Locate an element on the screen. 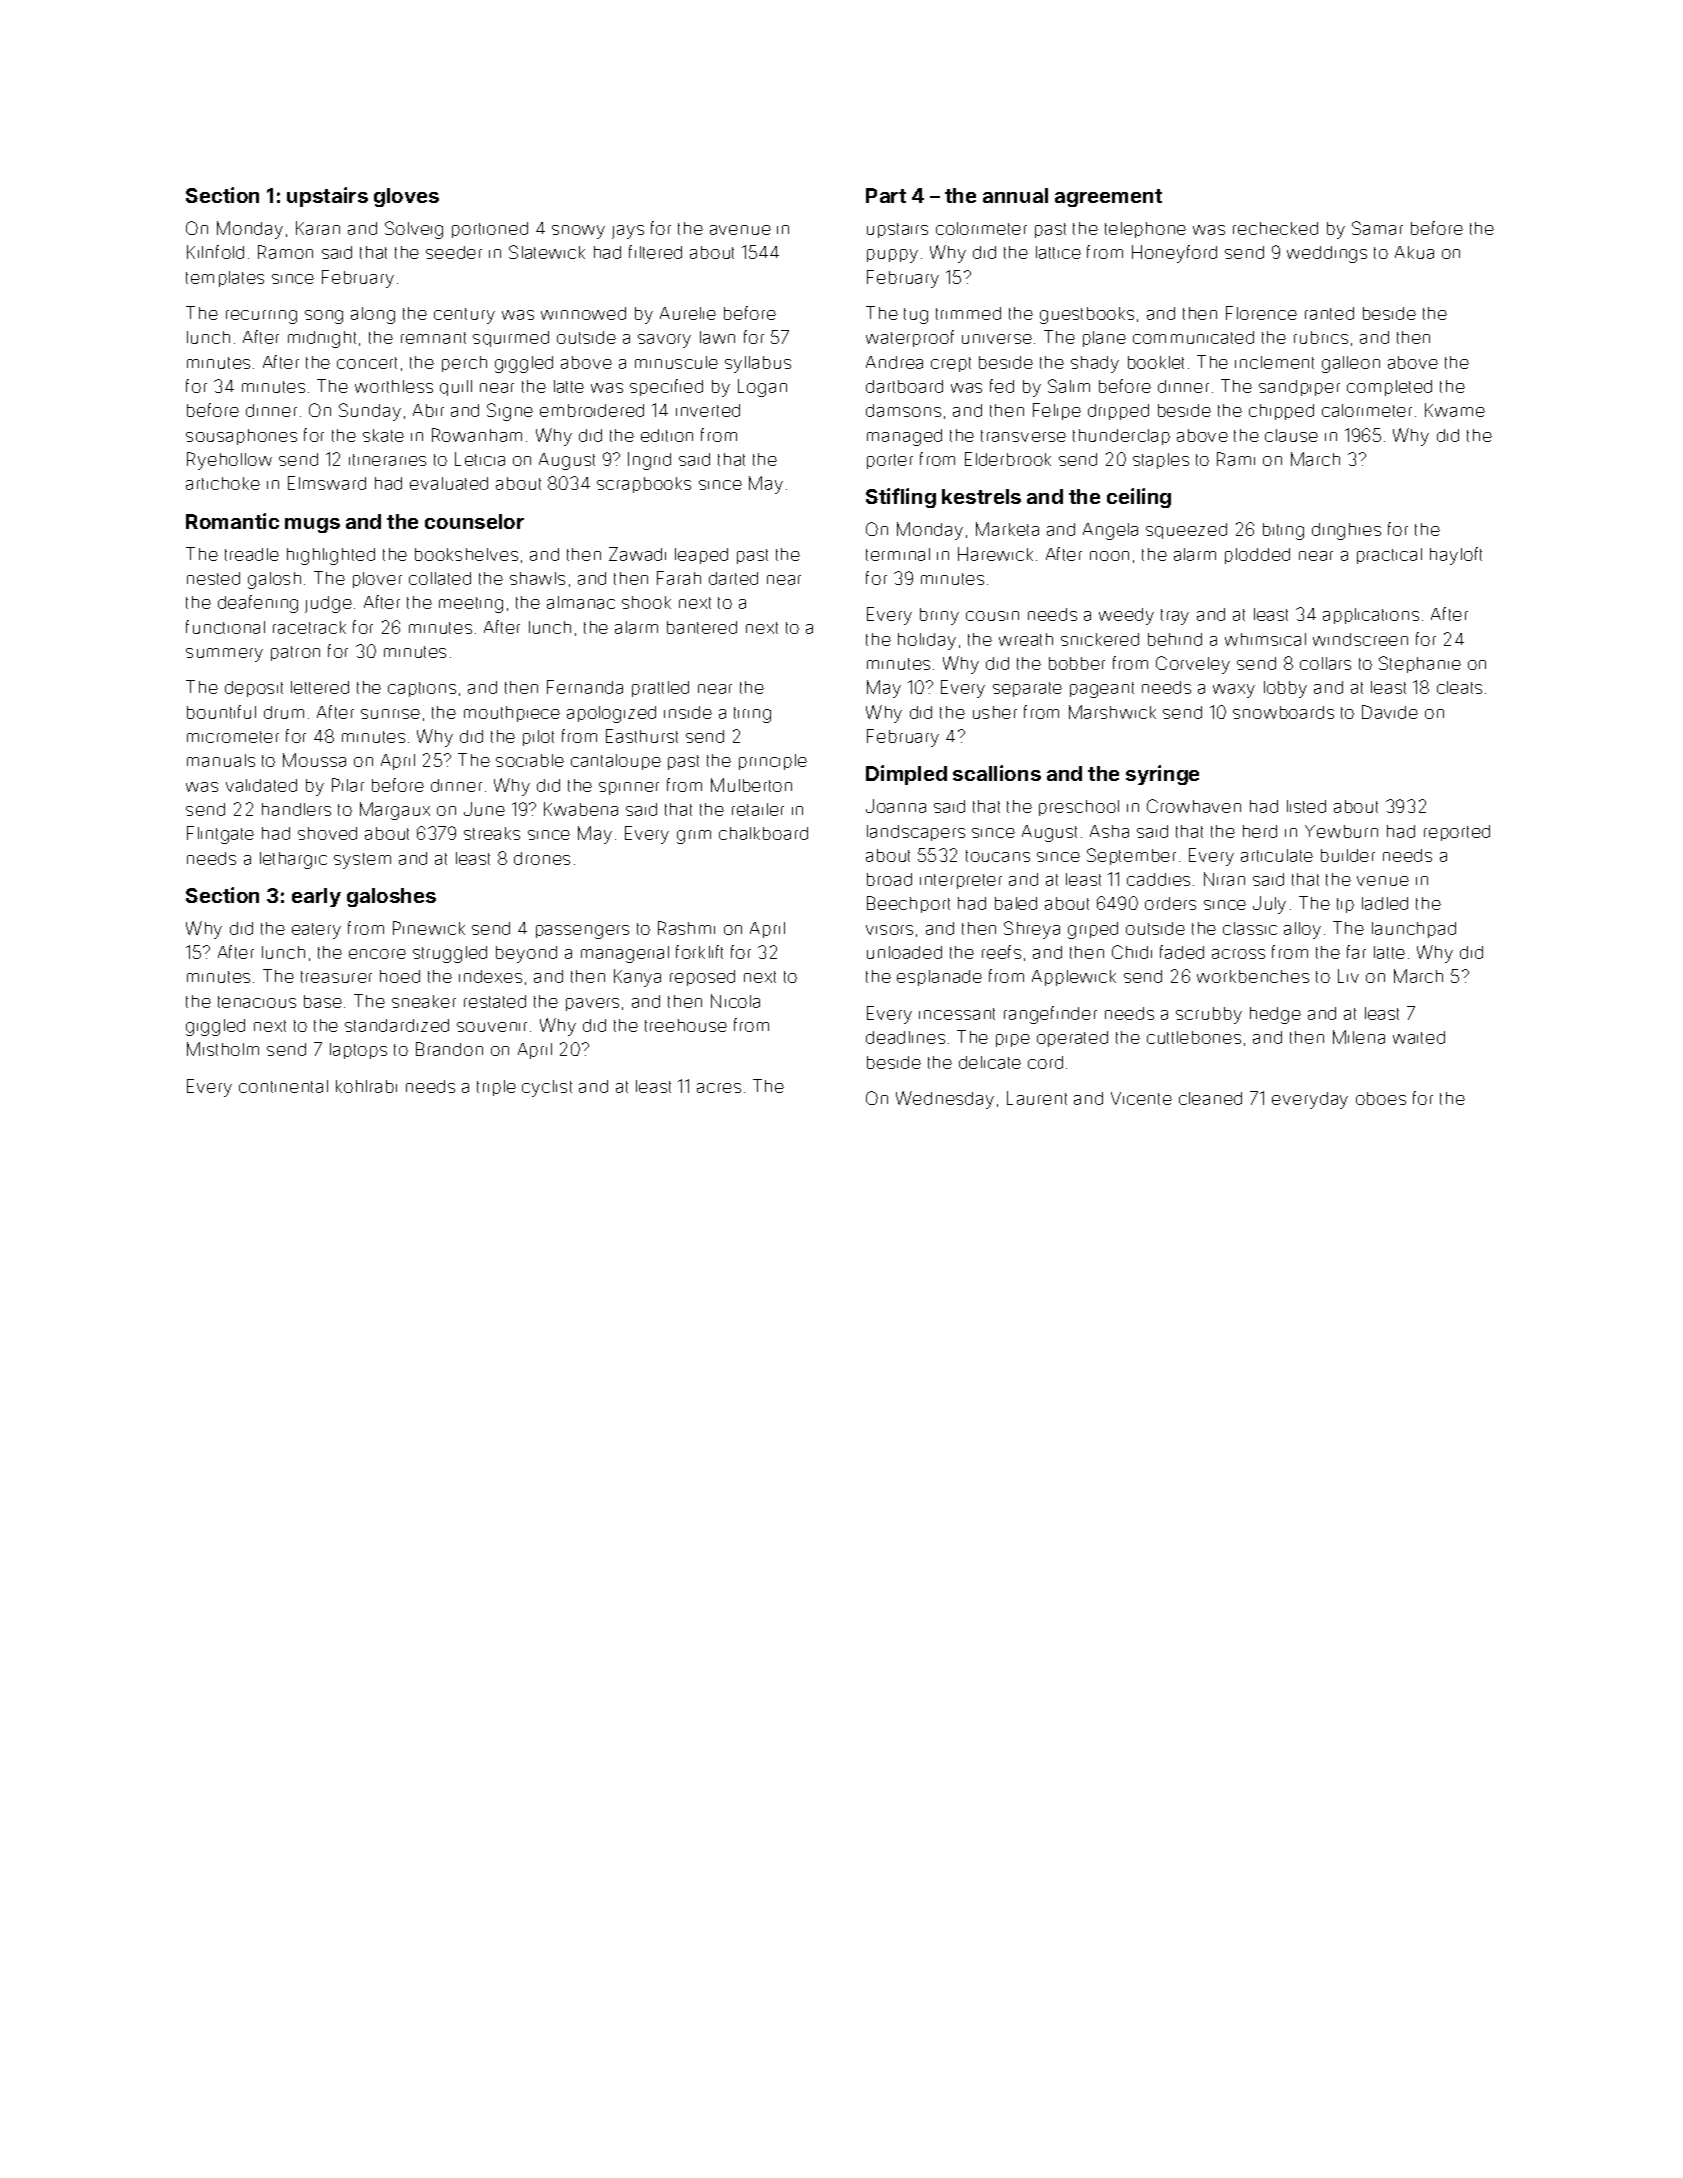 Image resolution: width=1683 pixels, height=2178 pixels. Part is located at coordinates (886, 195).
